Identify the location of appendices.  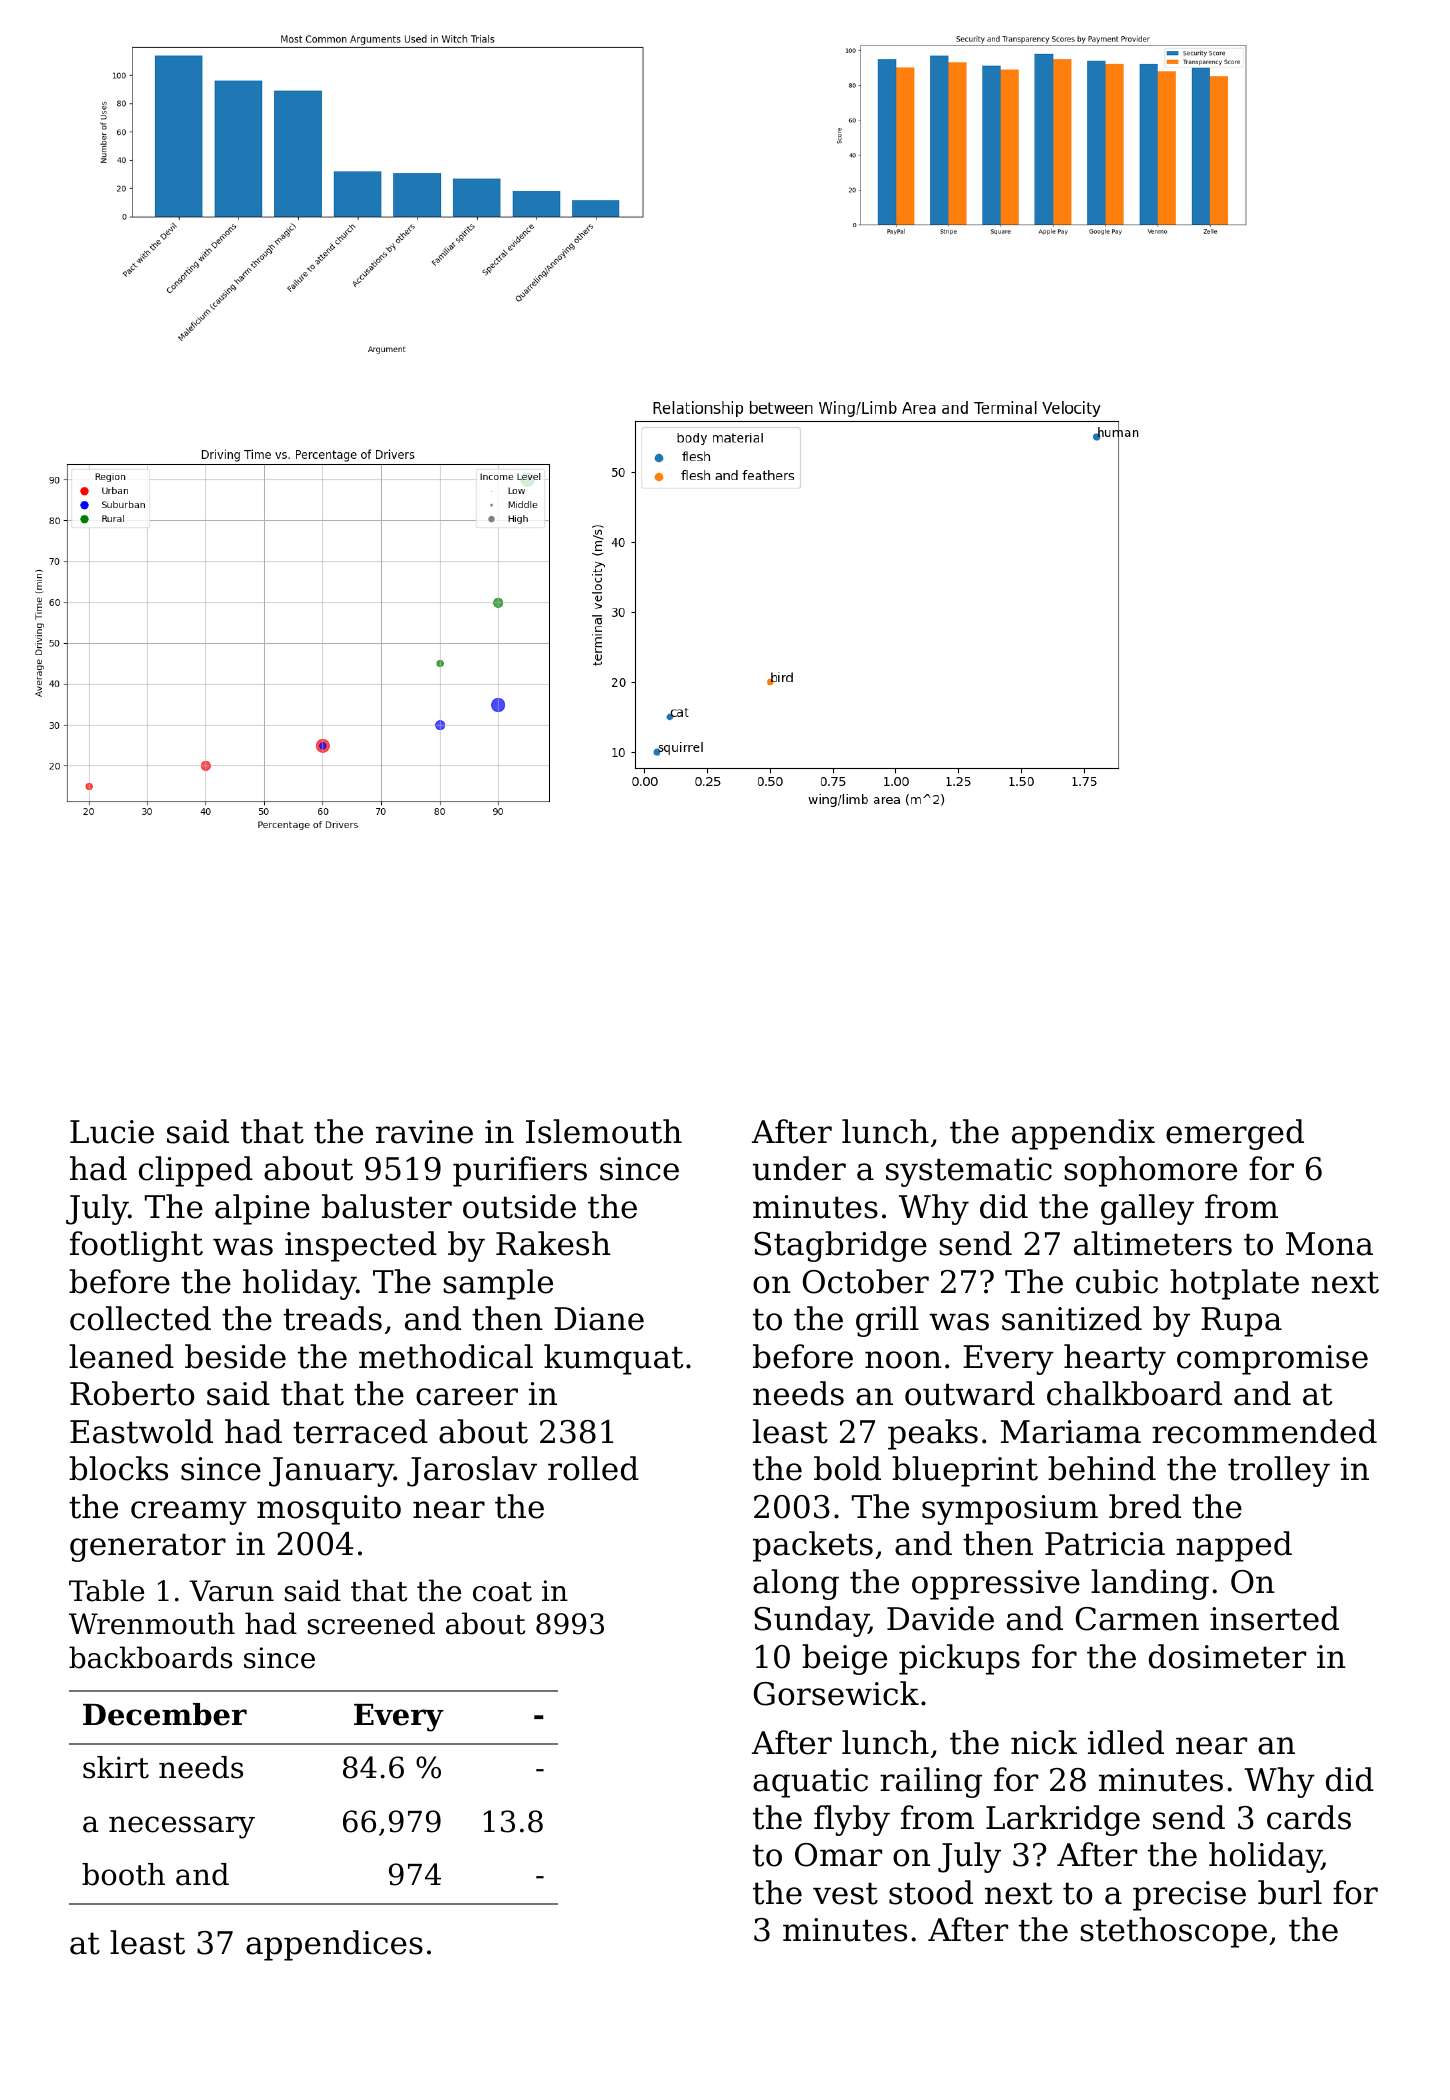
(334, 1945).
